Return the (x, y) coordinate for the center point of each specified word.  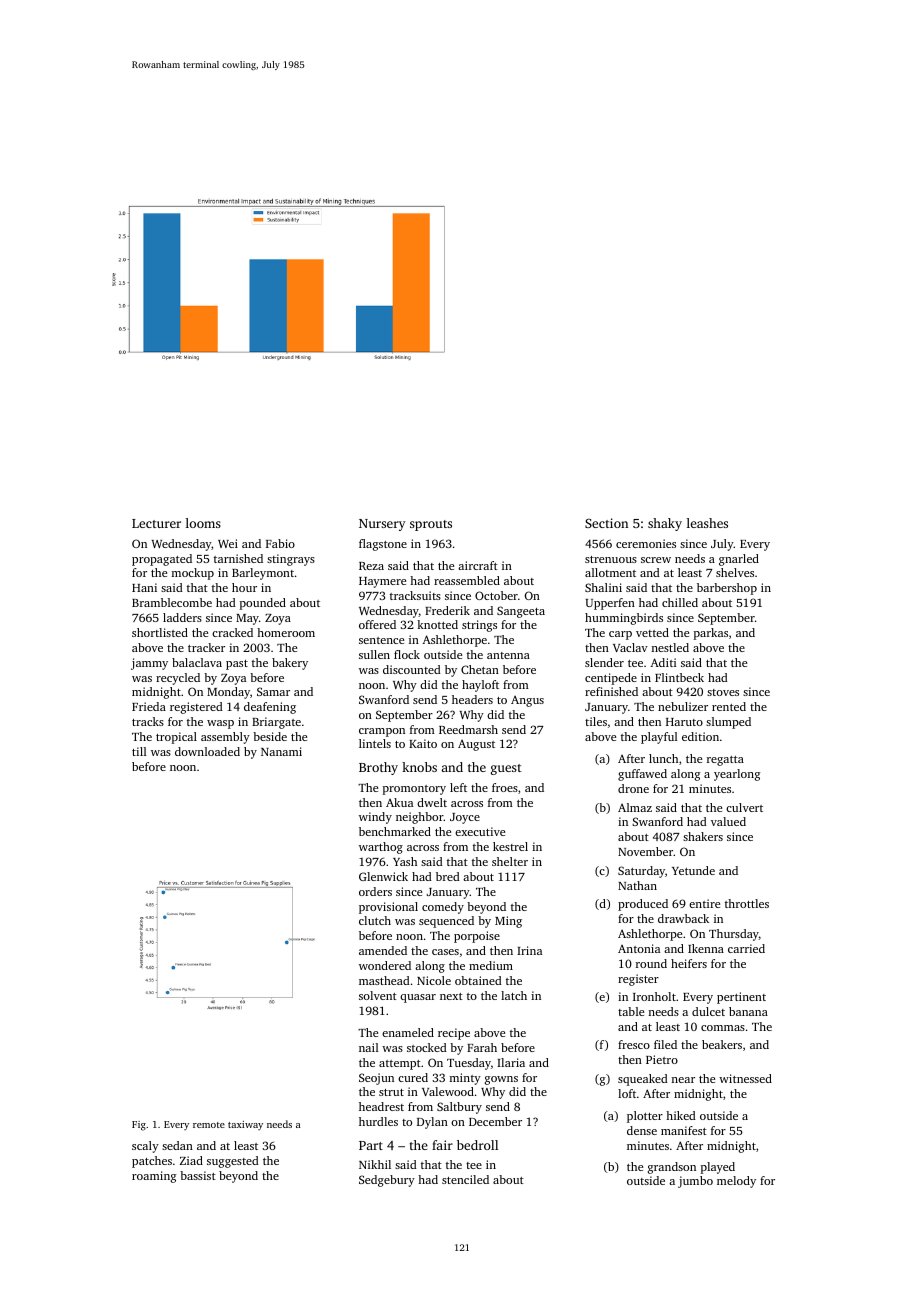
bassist (198, 1175)
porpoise (477, 937)
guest (506, 769)
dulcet (708, 1011)
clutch (375, 920)
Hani (144, 587)
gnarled (739, 560)
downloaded (207, 751)
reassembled (467, 580)
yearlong (737, 775)
